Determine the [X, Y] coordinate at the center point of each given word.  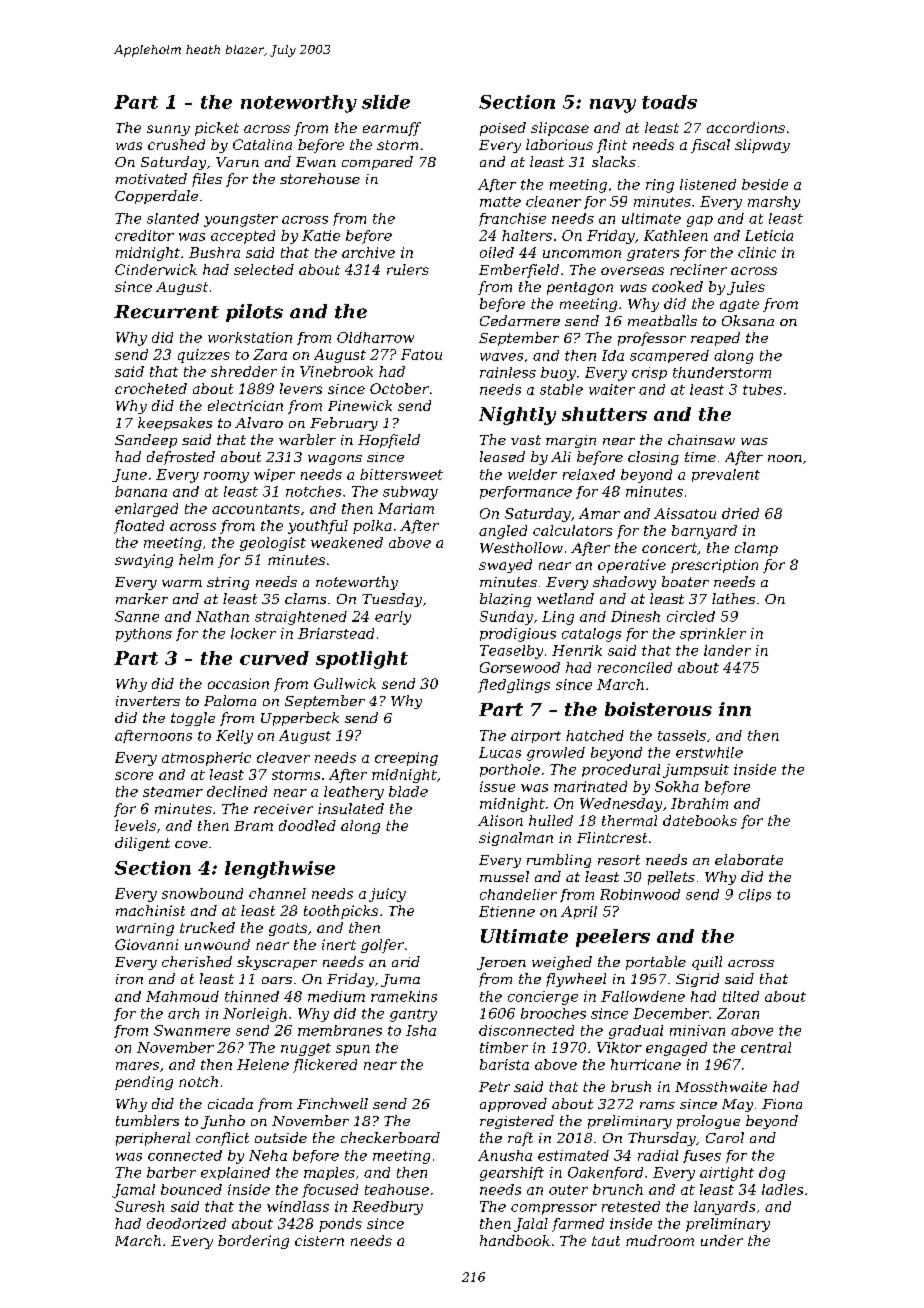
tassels [682, 735]
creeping [406, 759]
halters [527, 235]
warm [182, 583]
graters [653, 254]
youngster [241, 220]
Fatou [421, 354]
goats [288, 929]
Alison [500, 820]
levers [301, 388]
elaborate [749, 859]
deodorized [186, 1223]
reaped [715, 339]
